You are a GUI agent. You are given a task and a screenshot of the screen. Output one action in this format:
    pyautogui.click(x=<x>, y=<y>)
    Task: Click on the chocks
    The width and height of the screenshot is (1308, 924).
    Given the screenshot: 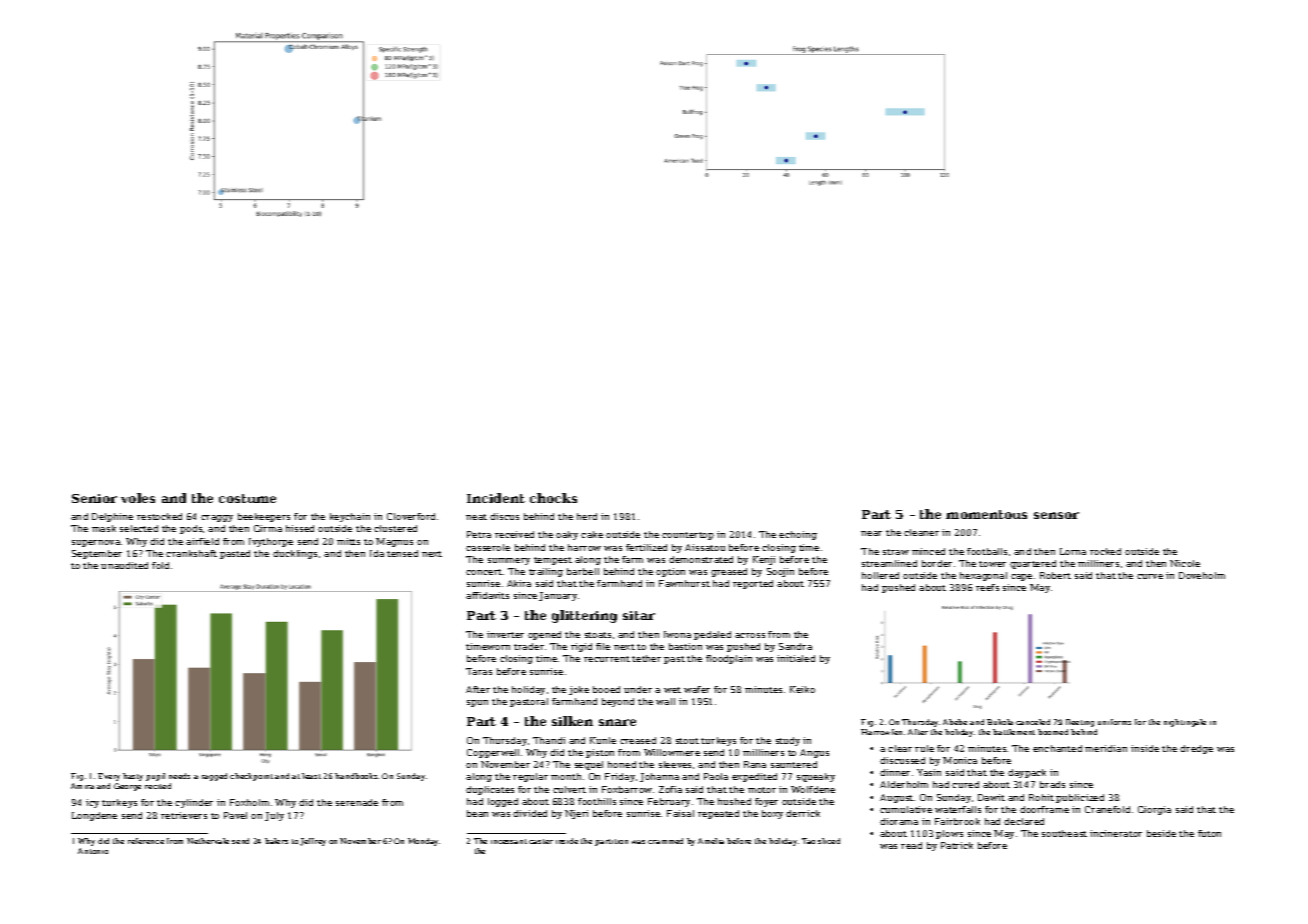 What is the action you would take?
    pyautogui.click(x=553, y=498)
